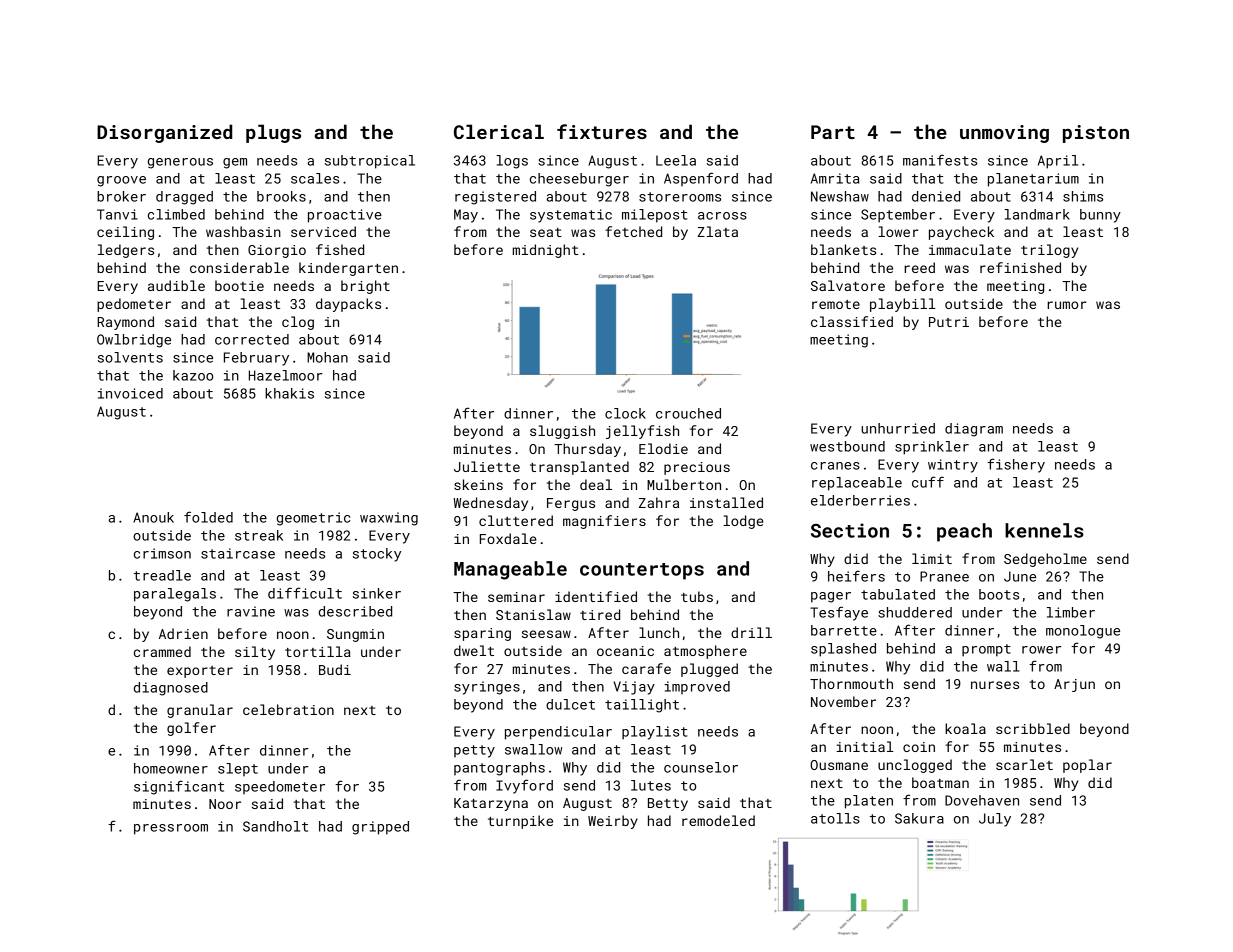 The height and width of the page is (952, 1233). I want to click on slept, so click(238, 769).
